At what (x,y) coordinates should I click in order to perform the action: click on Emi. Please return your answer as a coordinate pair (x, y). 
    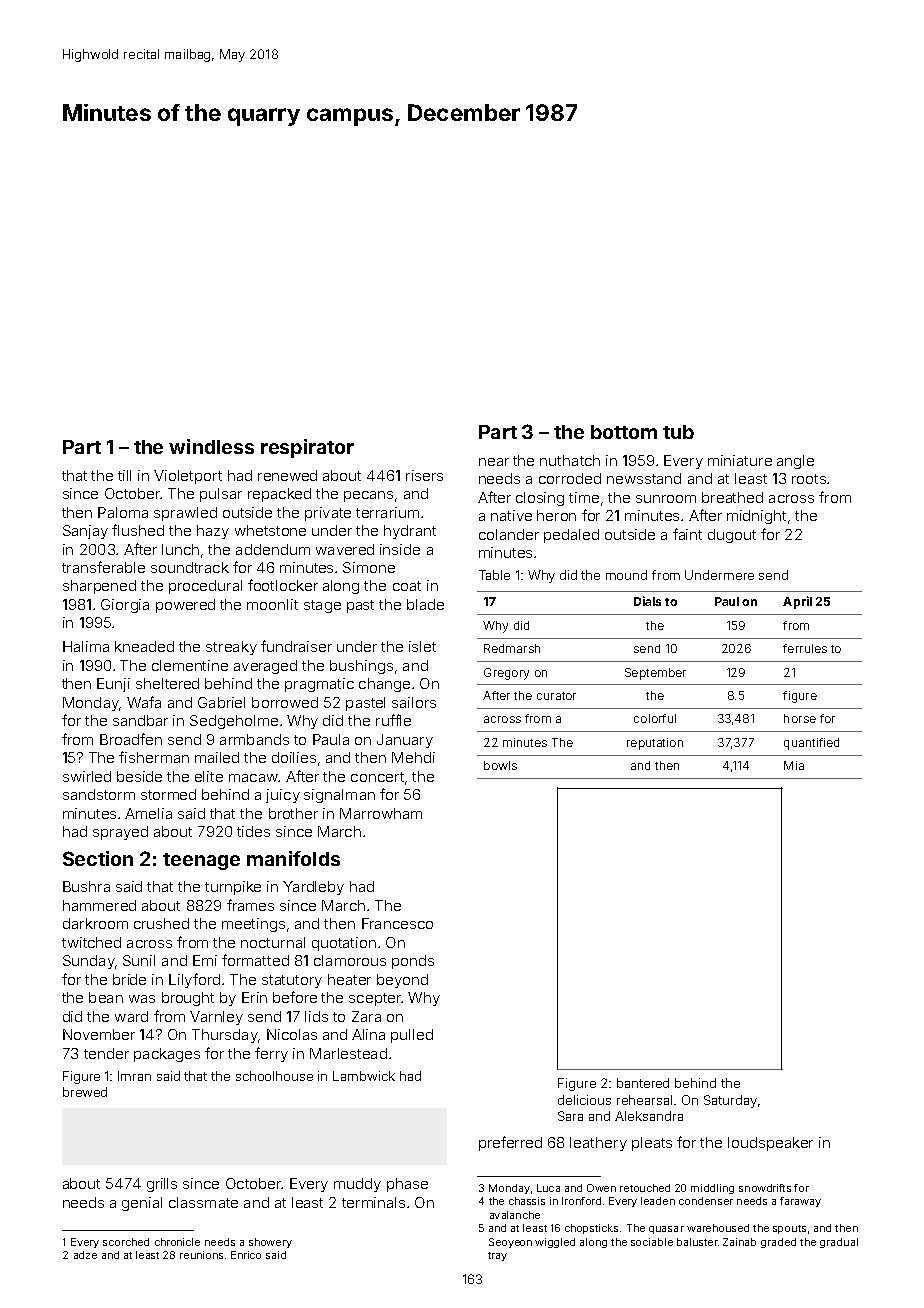
    Looking at the image, I should click on (205, 960).
